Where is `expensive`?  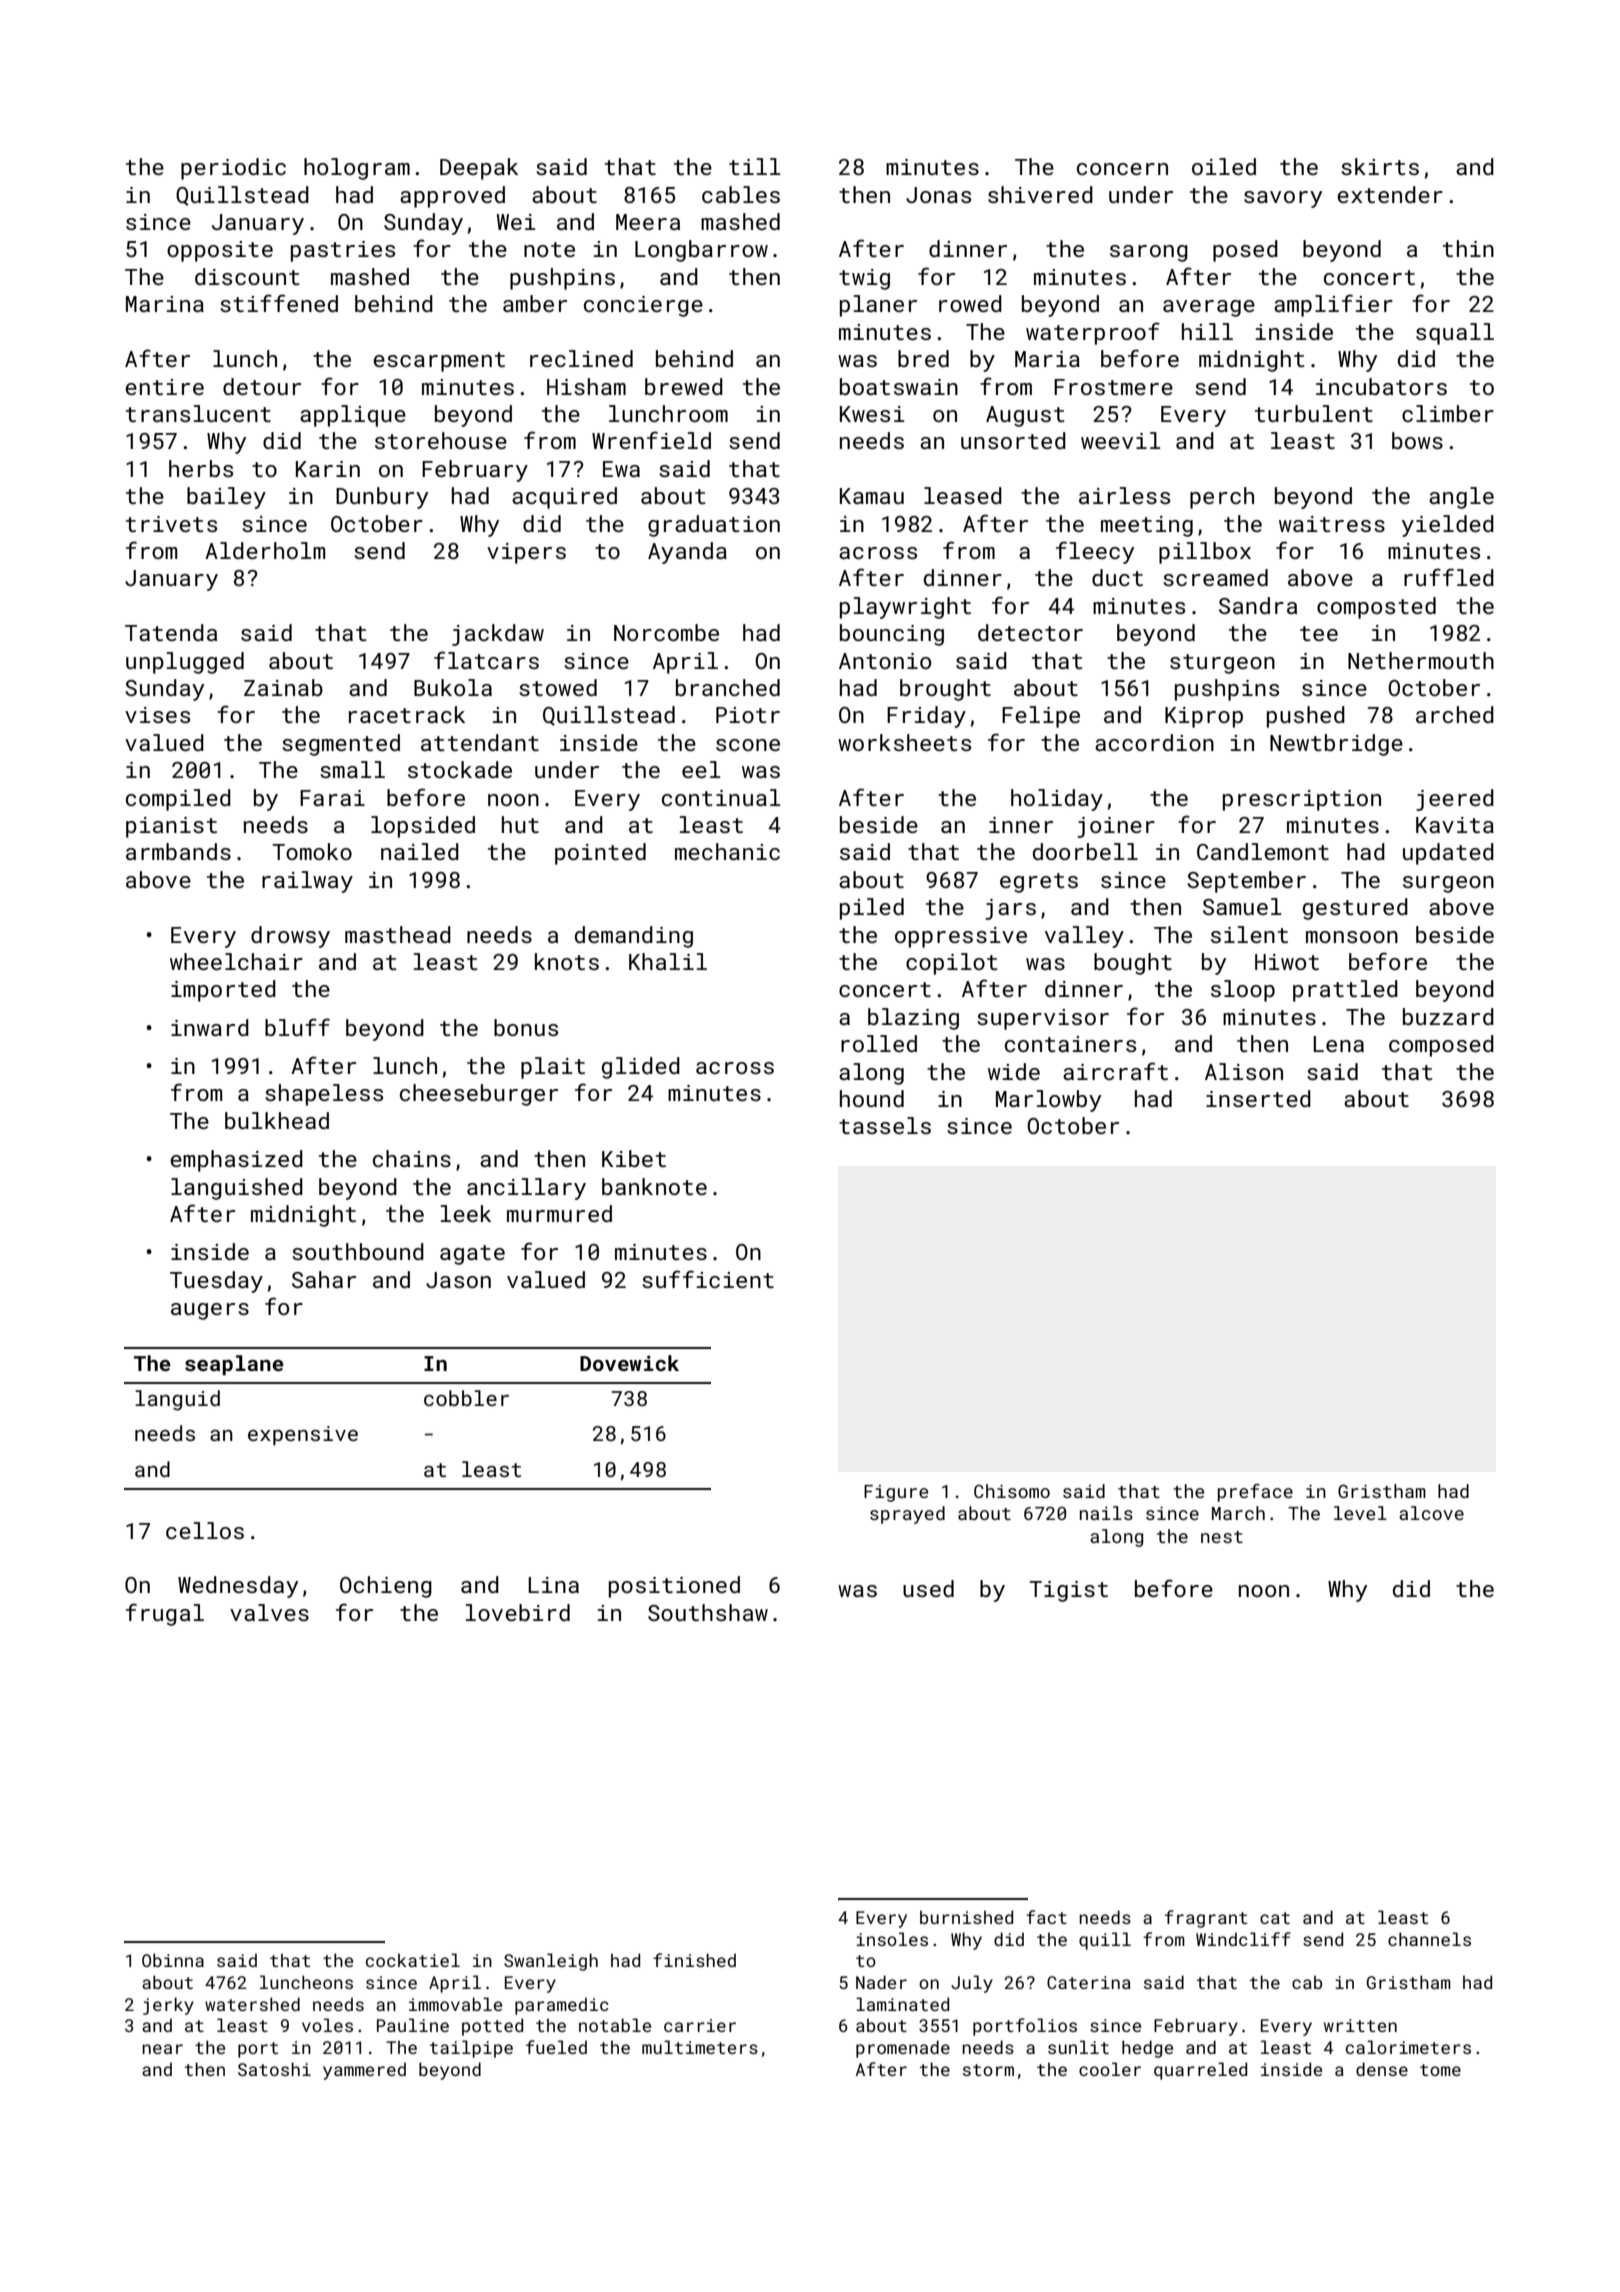 expensive is located at coordinates (303, 1436).
